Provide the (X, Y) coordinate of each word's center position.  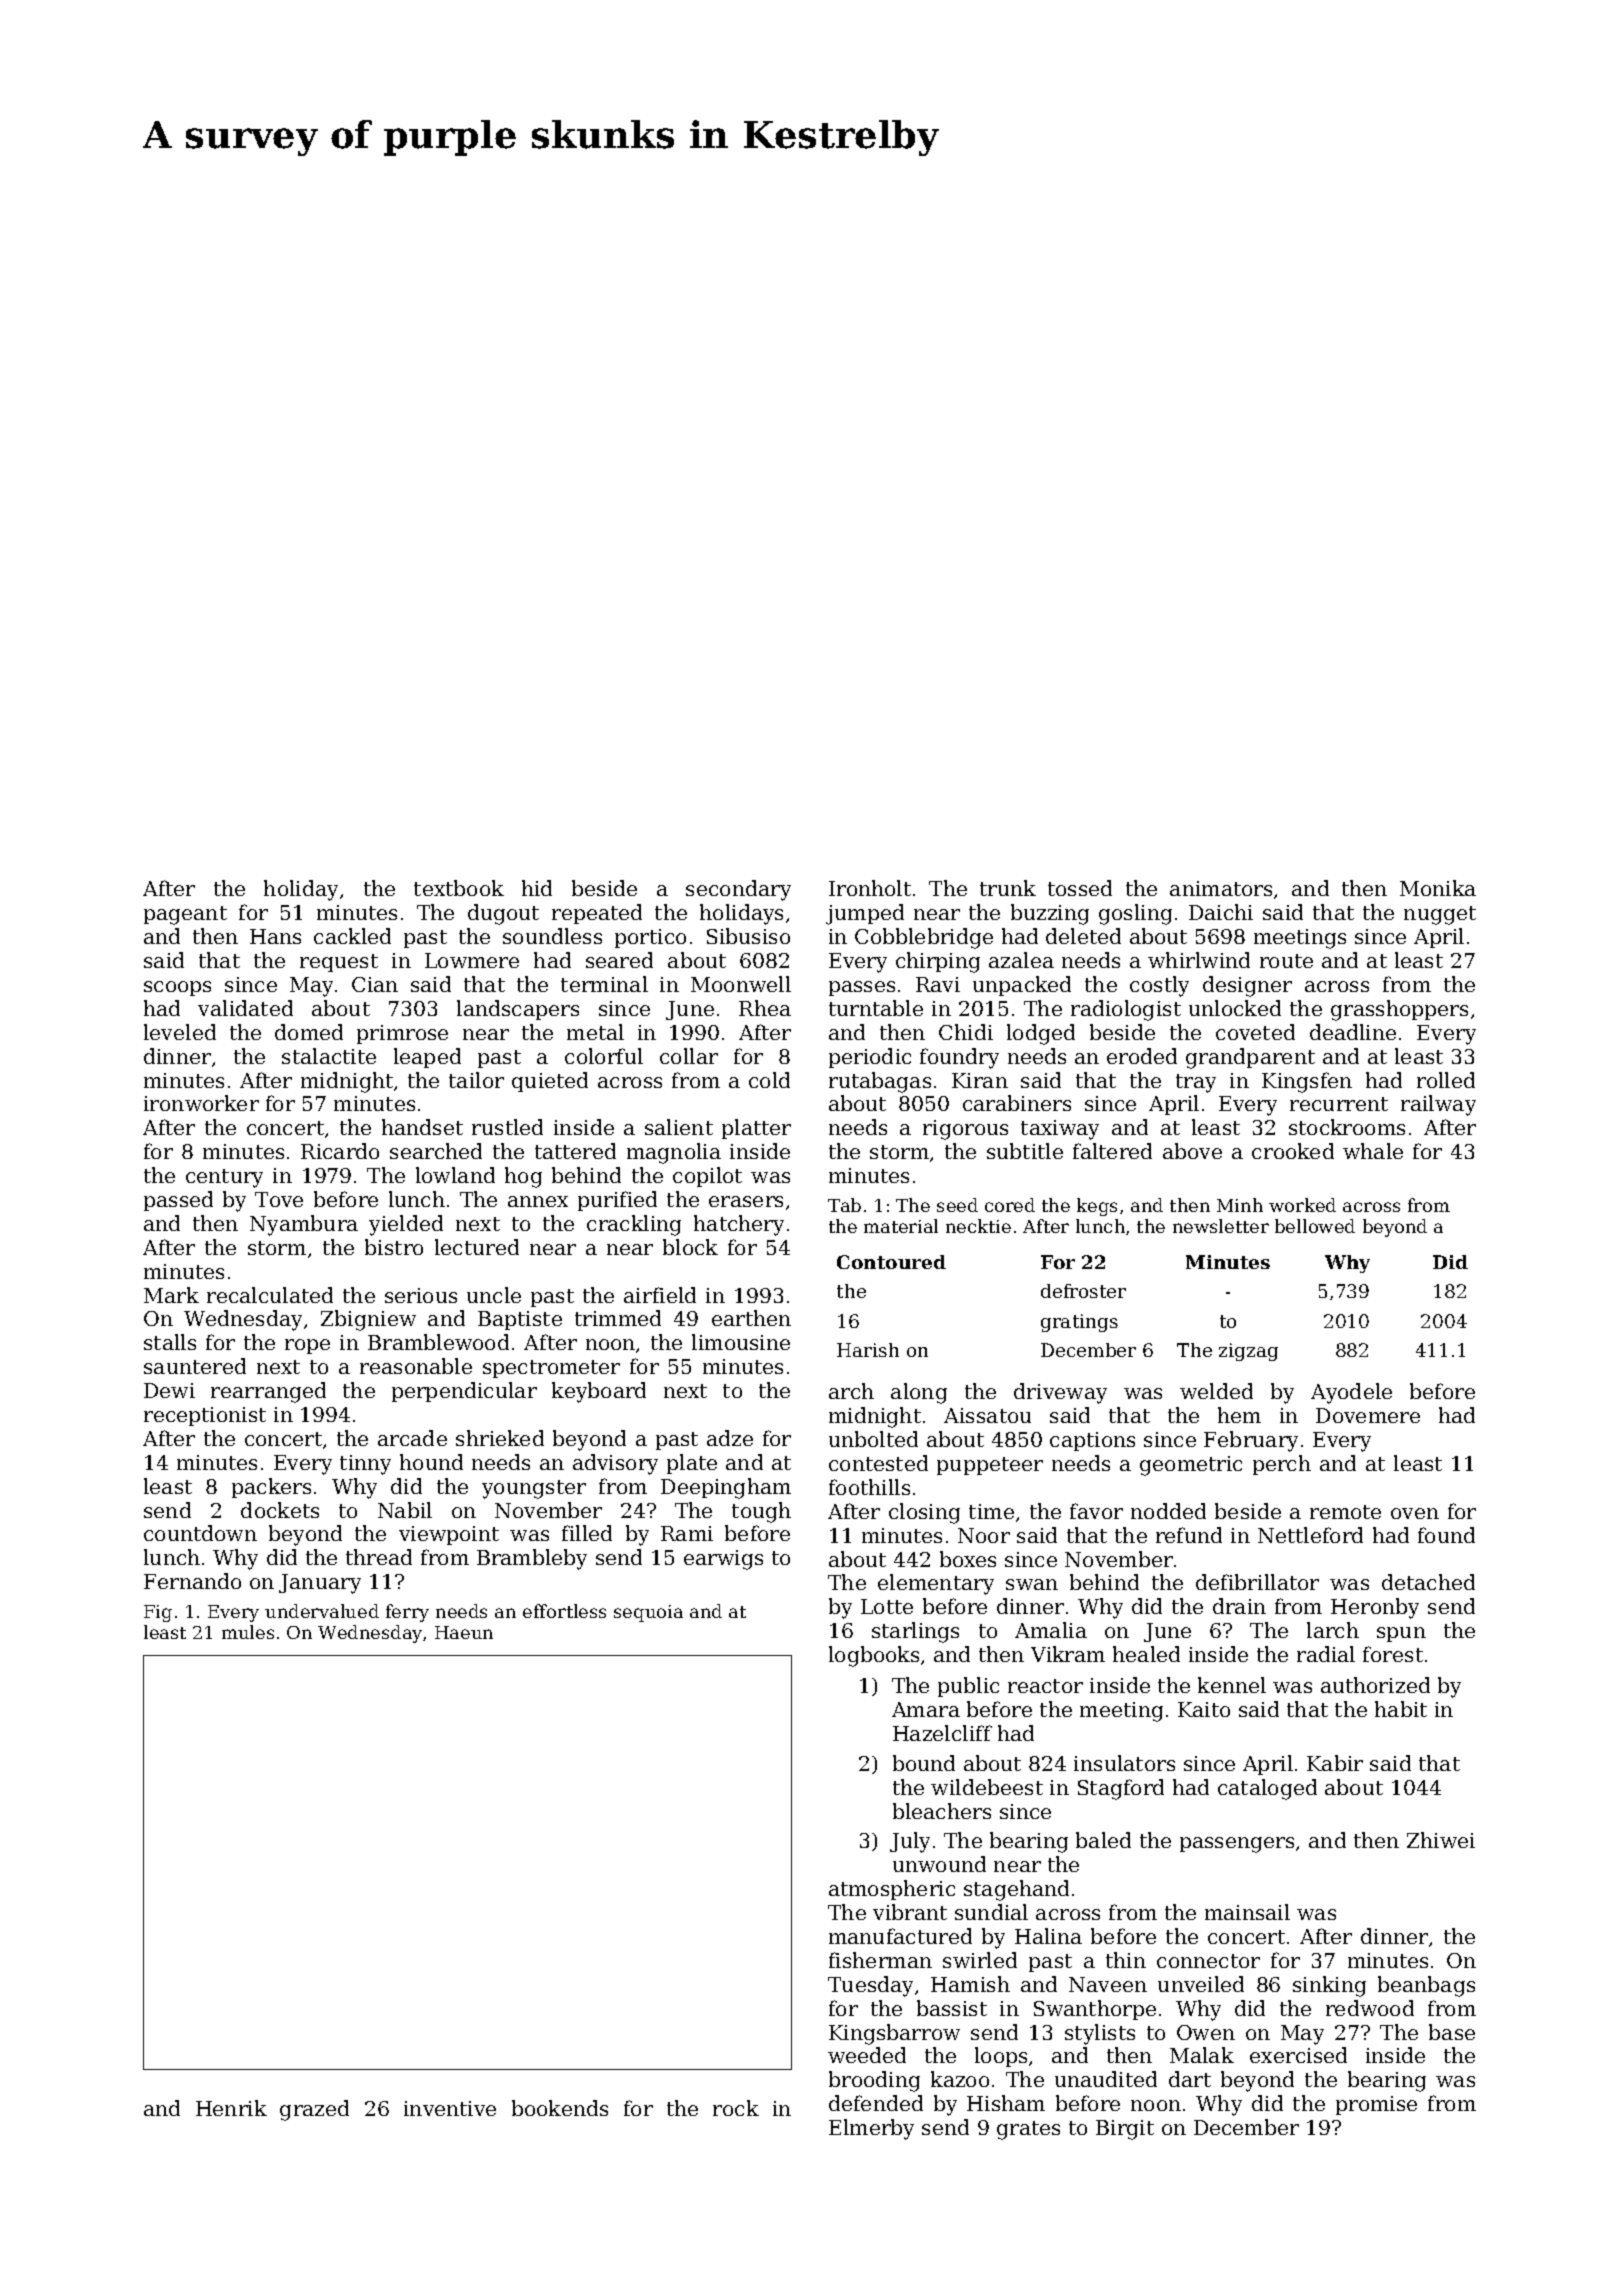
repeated (597, 914)
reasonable (416, 1366)
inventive (450, 2108)
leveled (180, 1032)
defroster (1083, 1291)
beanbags (1426, 1986)
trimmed (618, 1318)
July (910, 1842)
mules (248, 1632)
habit (1401, 1709)
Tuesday (870, 1986)
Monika (1438, 888)
